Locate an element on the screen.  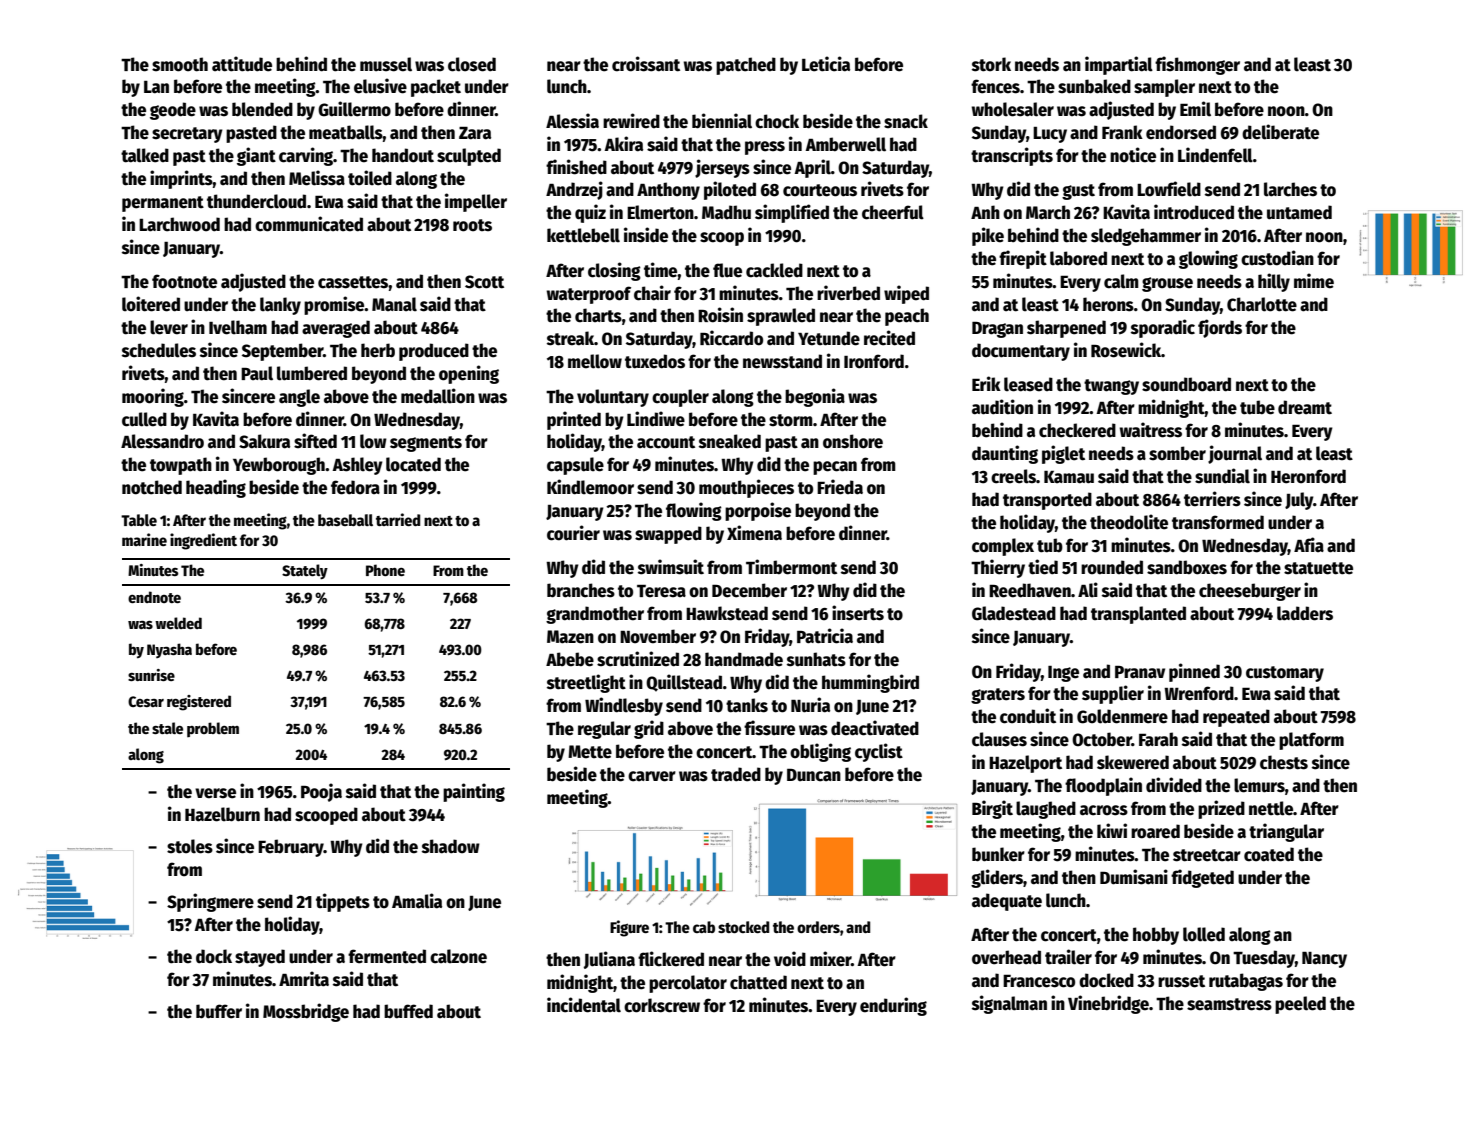
permanent is located at coordinates (163, 204).
